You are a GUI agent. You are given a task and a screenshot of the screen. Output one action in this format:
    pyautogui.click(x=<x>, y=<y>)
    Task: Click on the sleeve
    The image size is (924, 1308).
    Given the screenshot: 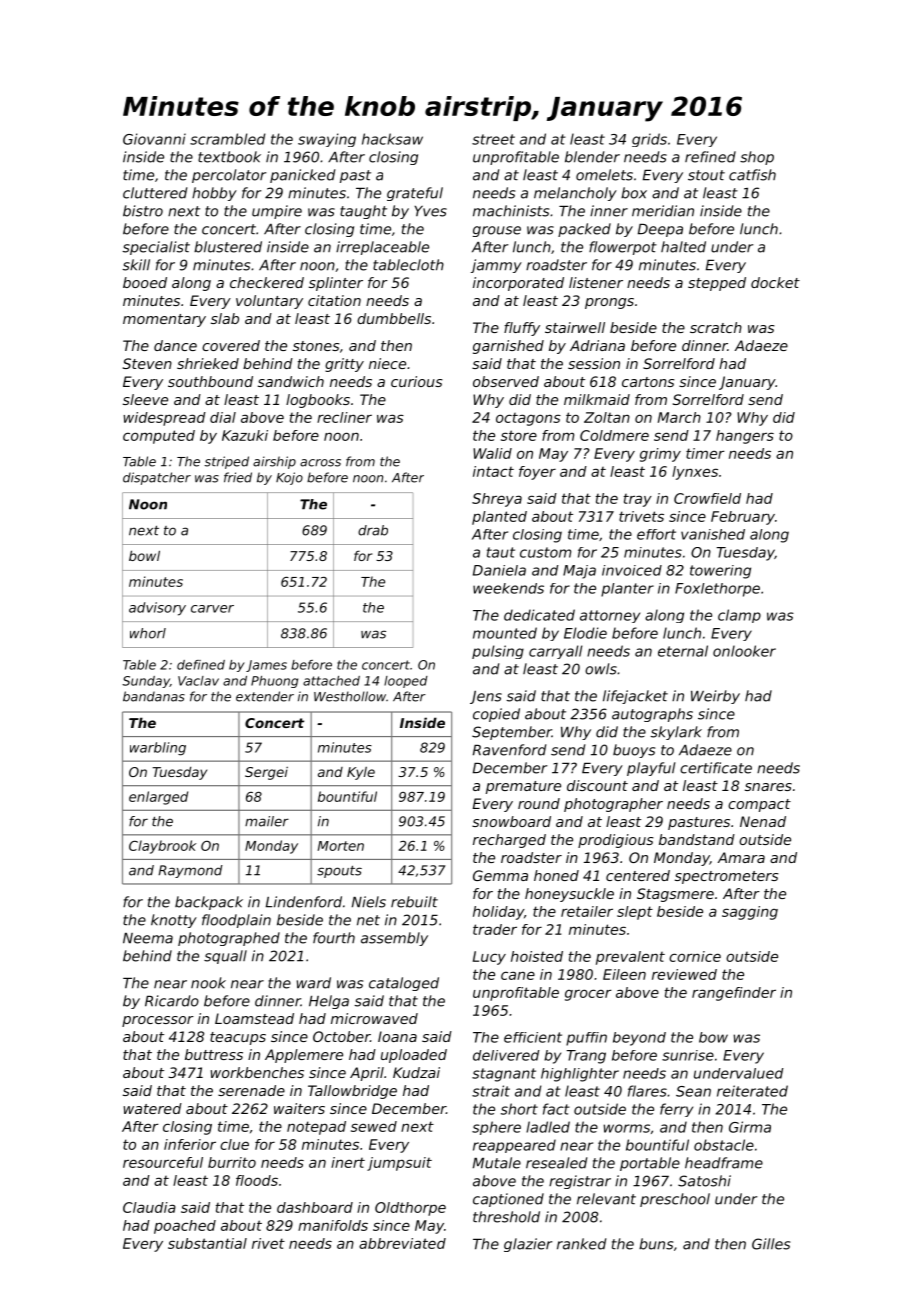 What is the action you would take?
    pyautogui.click(x=145, y=399)
